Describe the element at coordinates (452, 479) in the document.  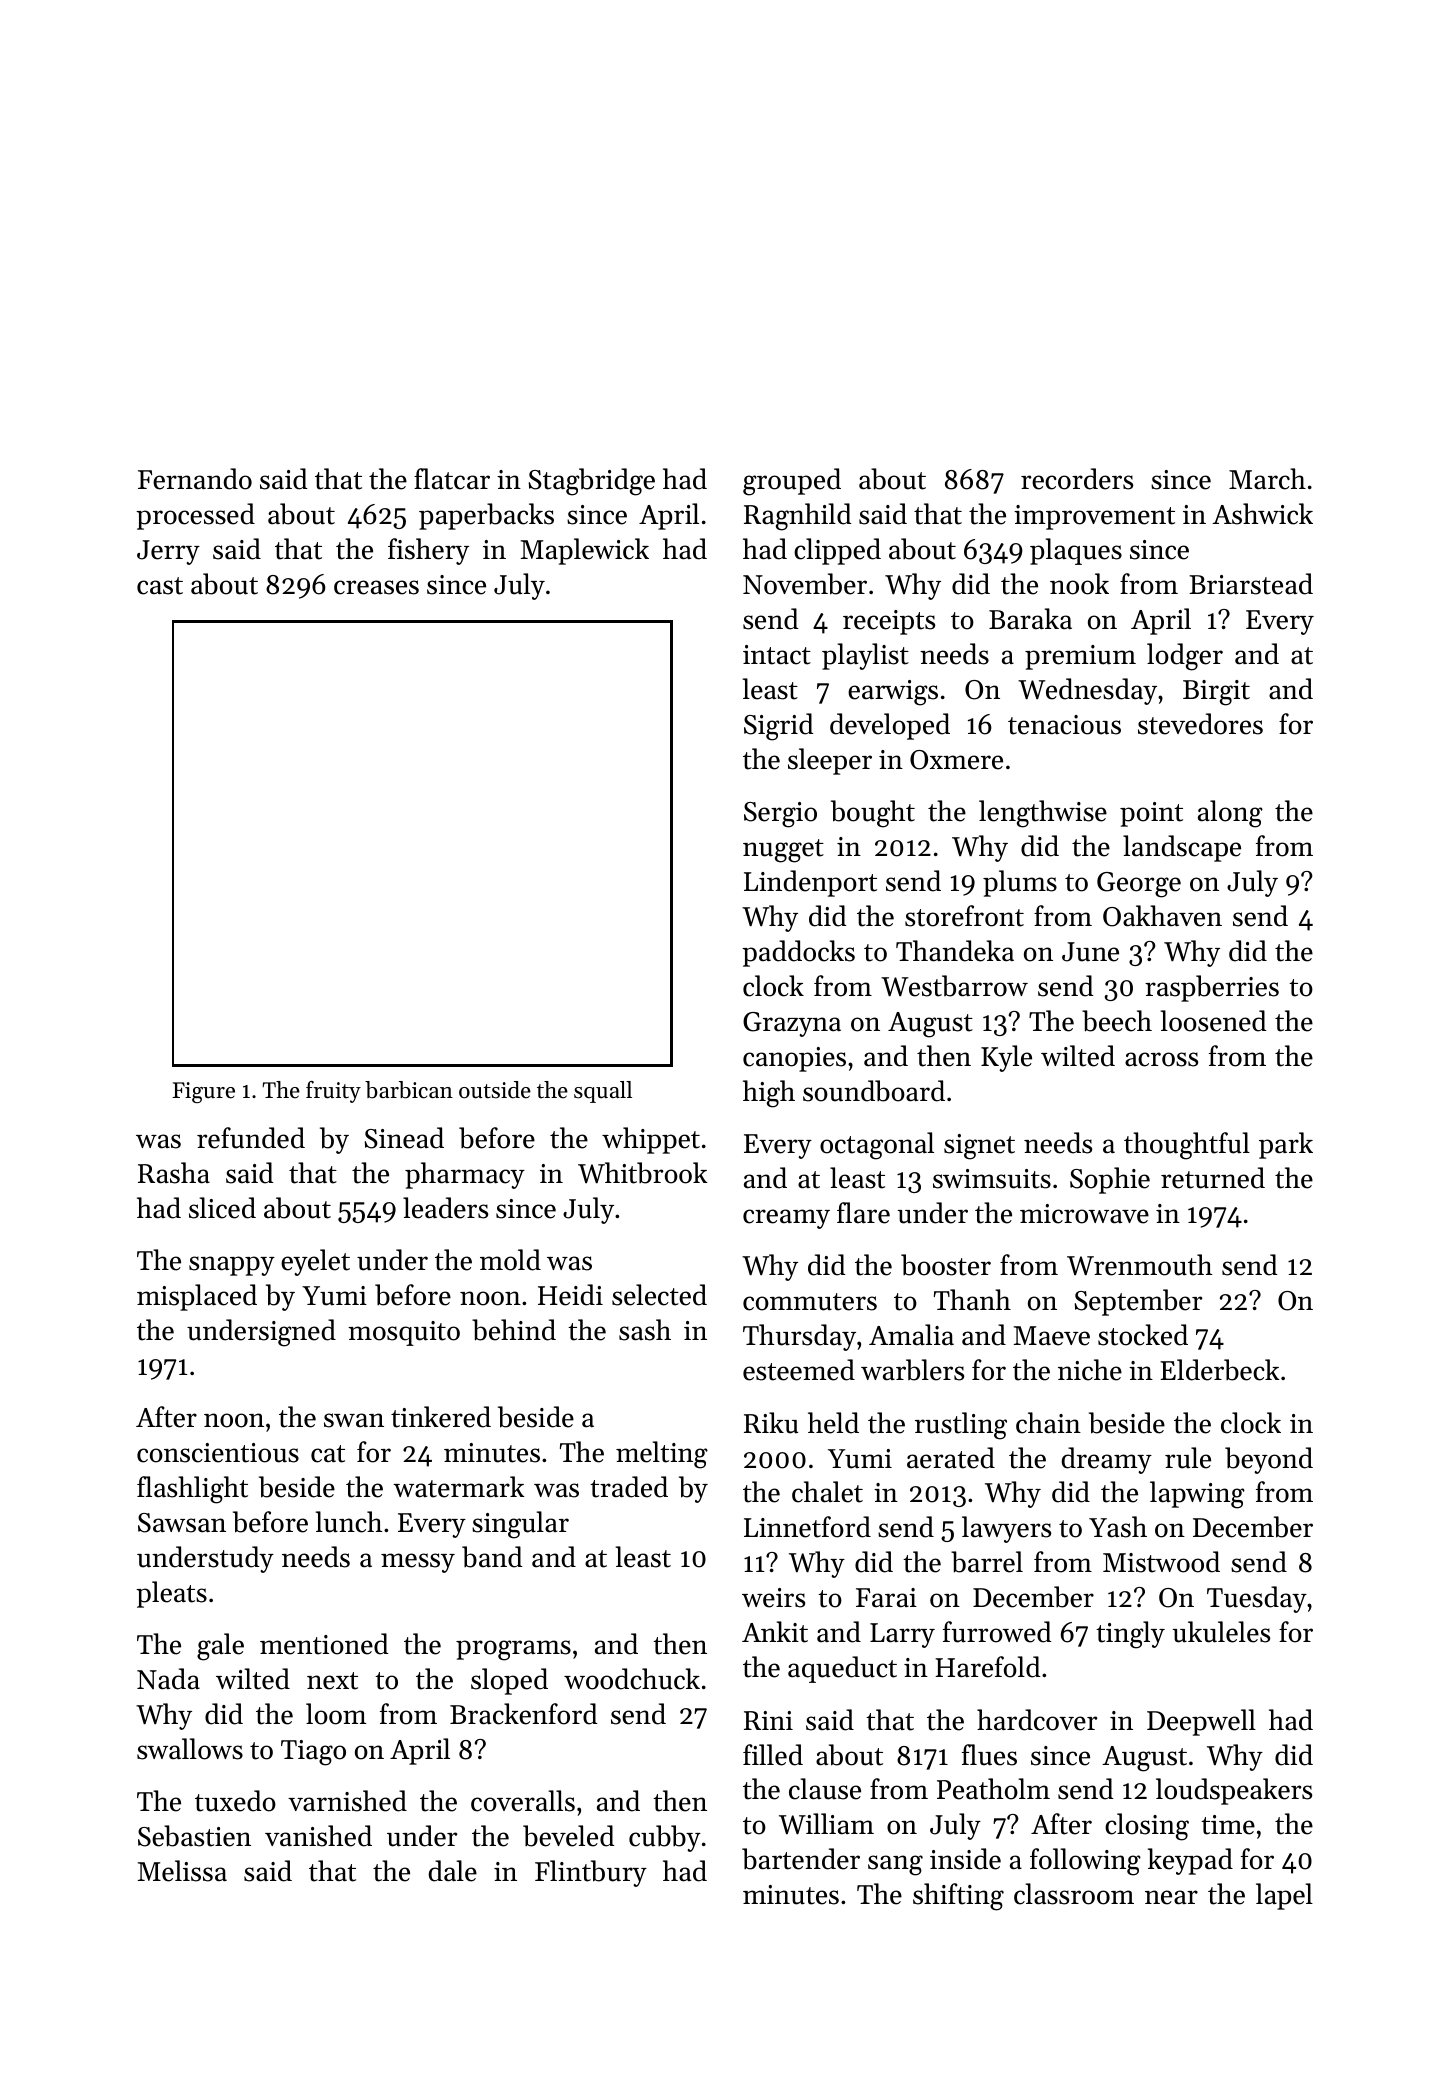
I see `flatcar` at that location.
